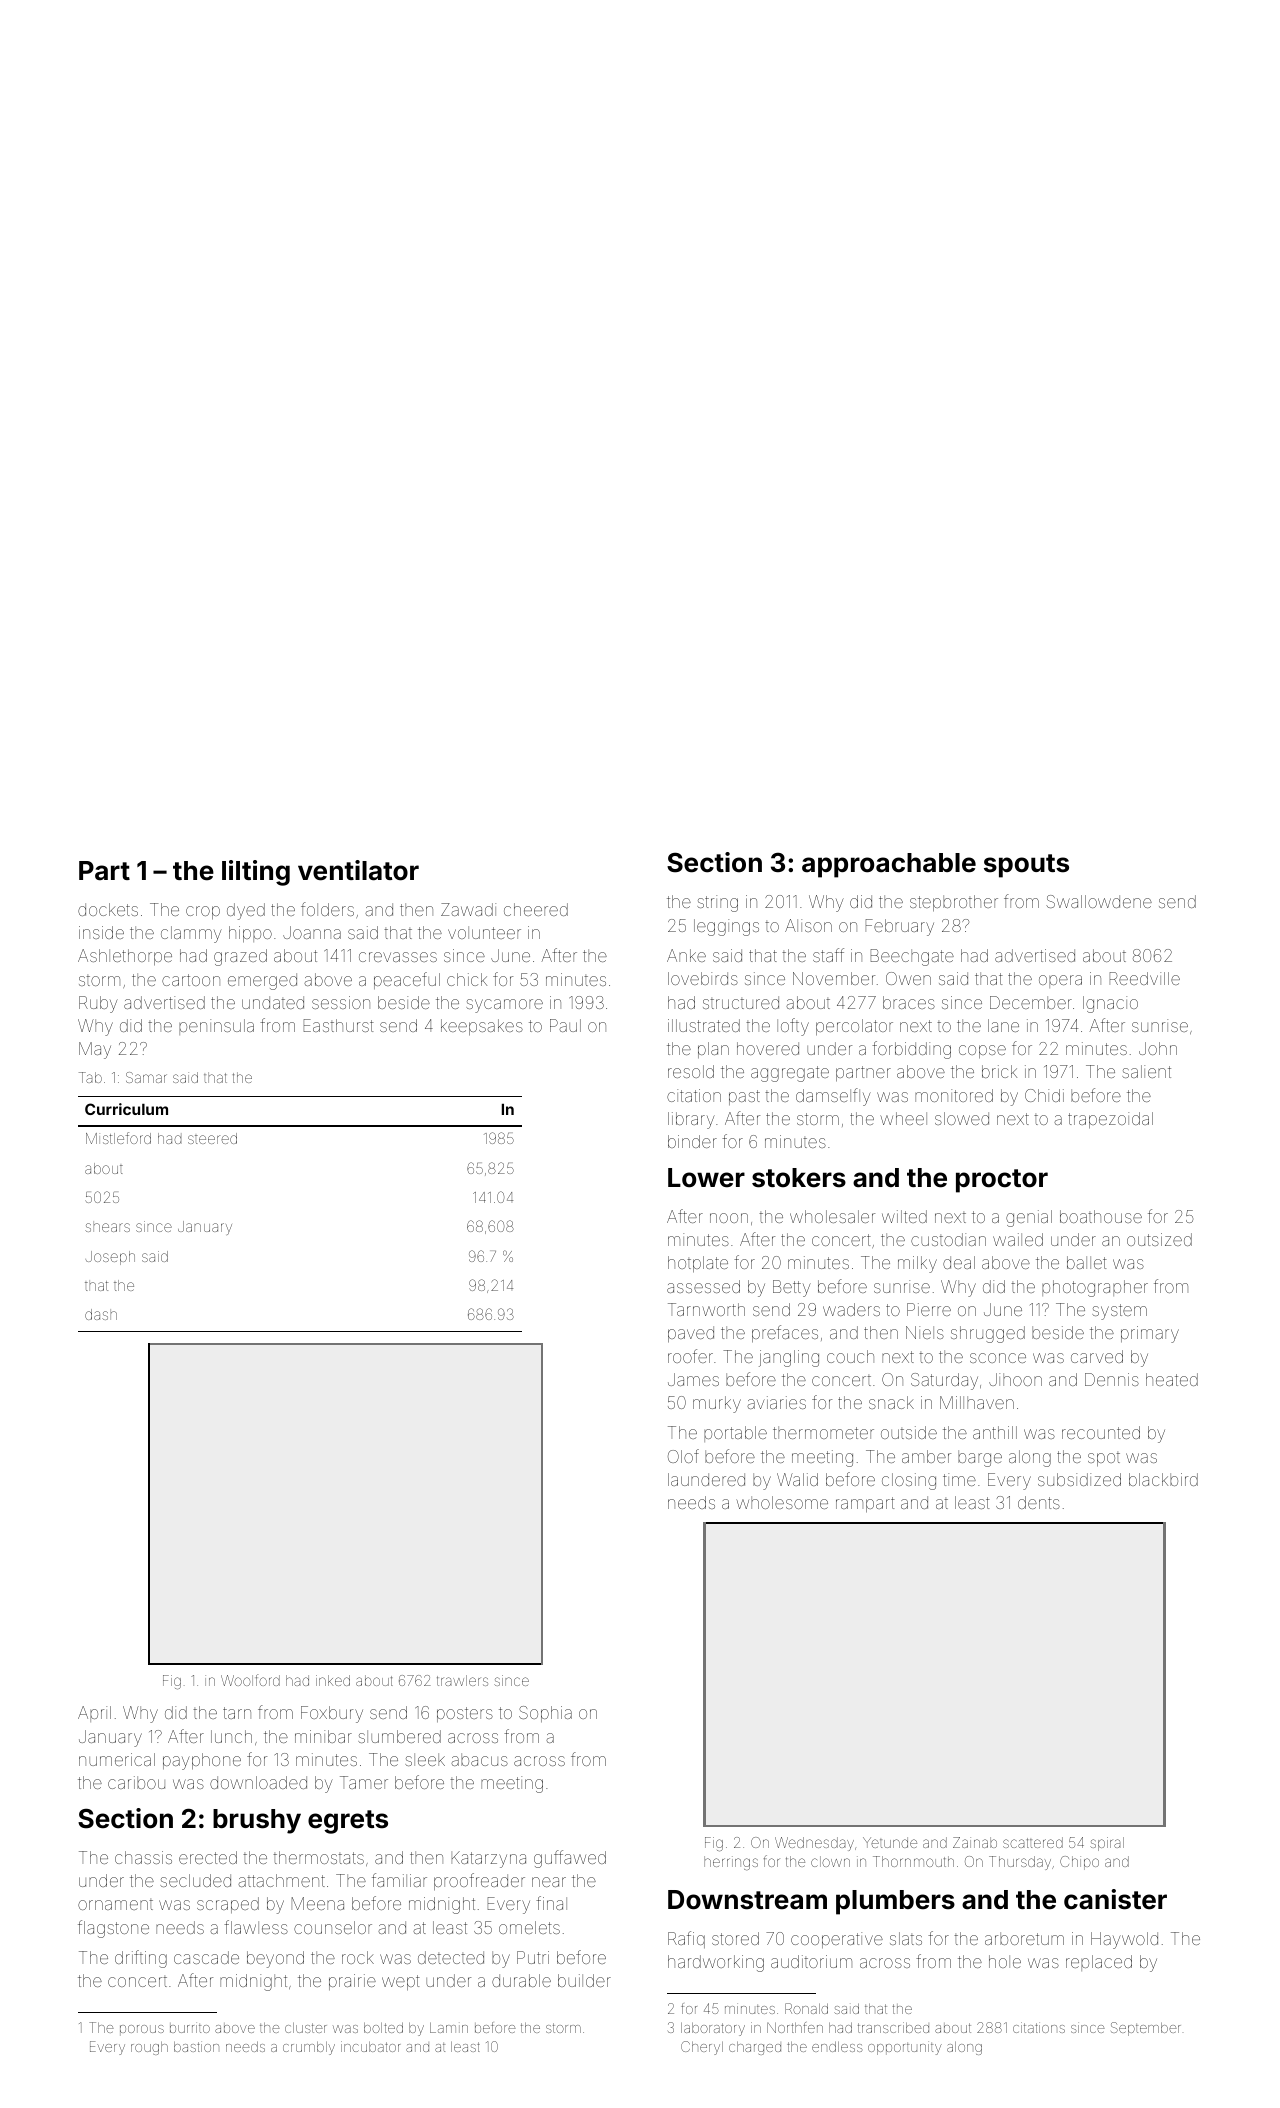 The image size is (1280, 2108). Describe the element at coordinates (702, 2048) in the screenshot. I see `Cheryl` at that location.
